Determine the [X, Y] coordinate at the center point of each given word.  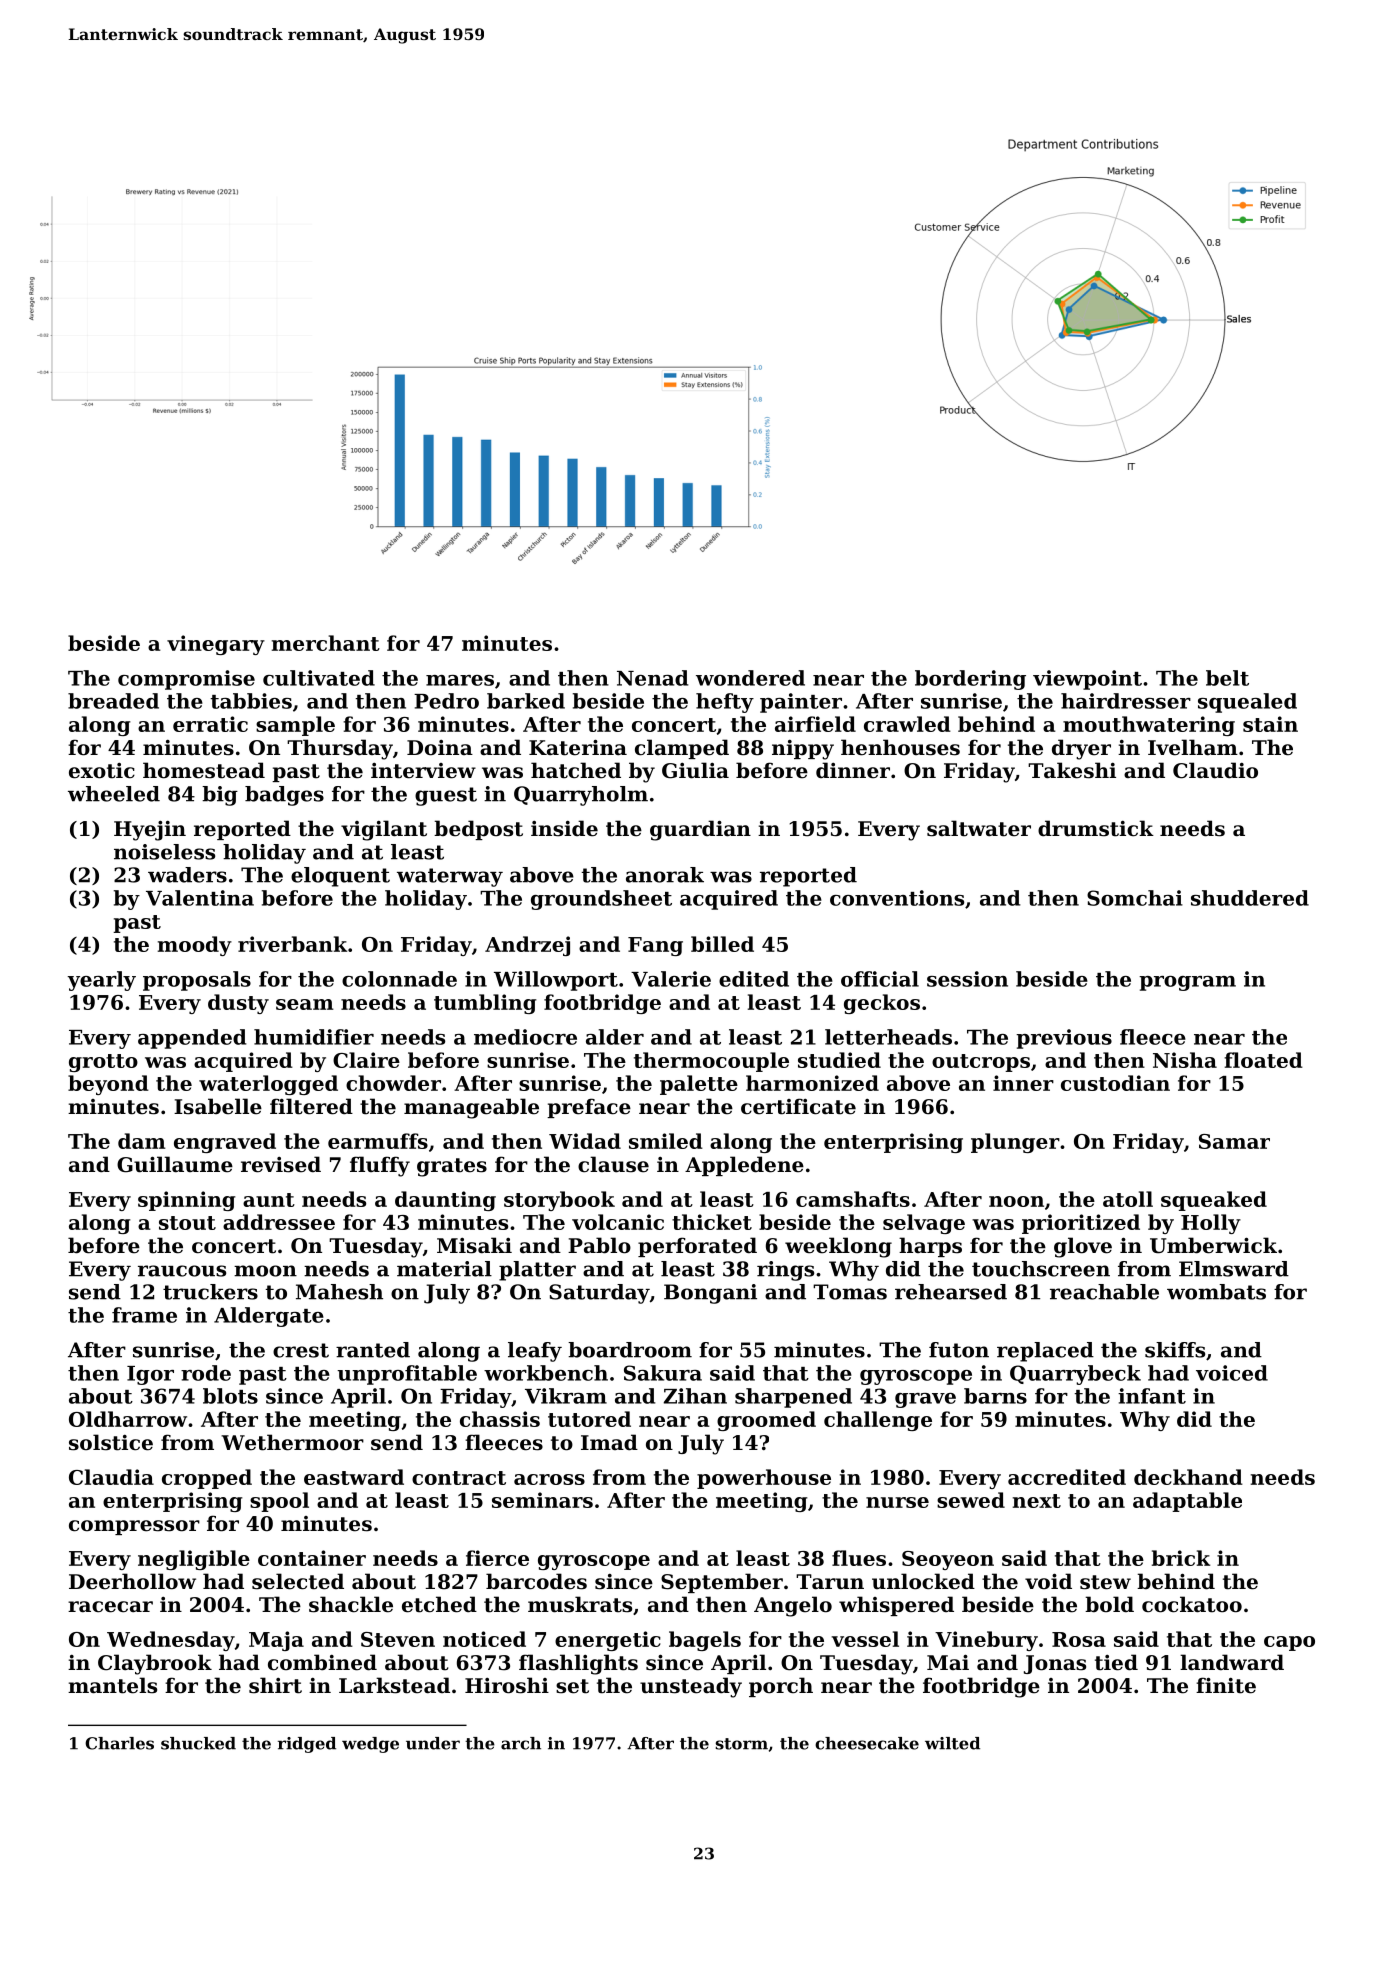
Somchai [1135, 898]
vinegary [216, 645]
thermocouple [711, 1062]
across [549, 1479]
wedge [370, 1745]
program [1187, 983]
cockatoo [1192, 1604]
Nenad [652, 678]
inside [564, 828]
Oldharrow [128, 1419]
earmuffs [378, 1141]
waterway [450, 877]
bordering [970, 680]
